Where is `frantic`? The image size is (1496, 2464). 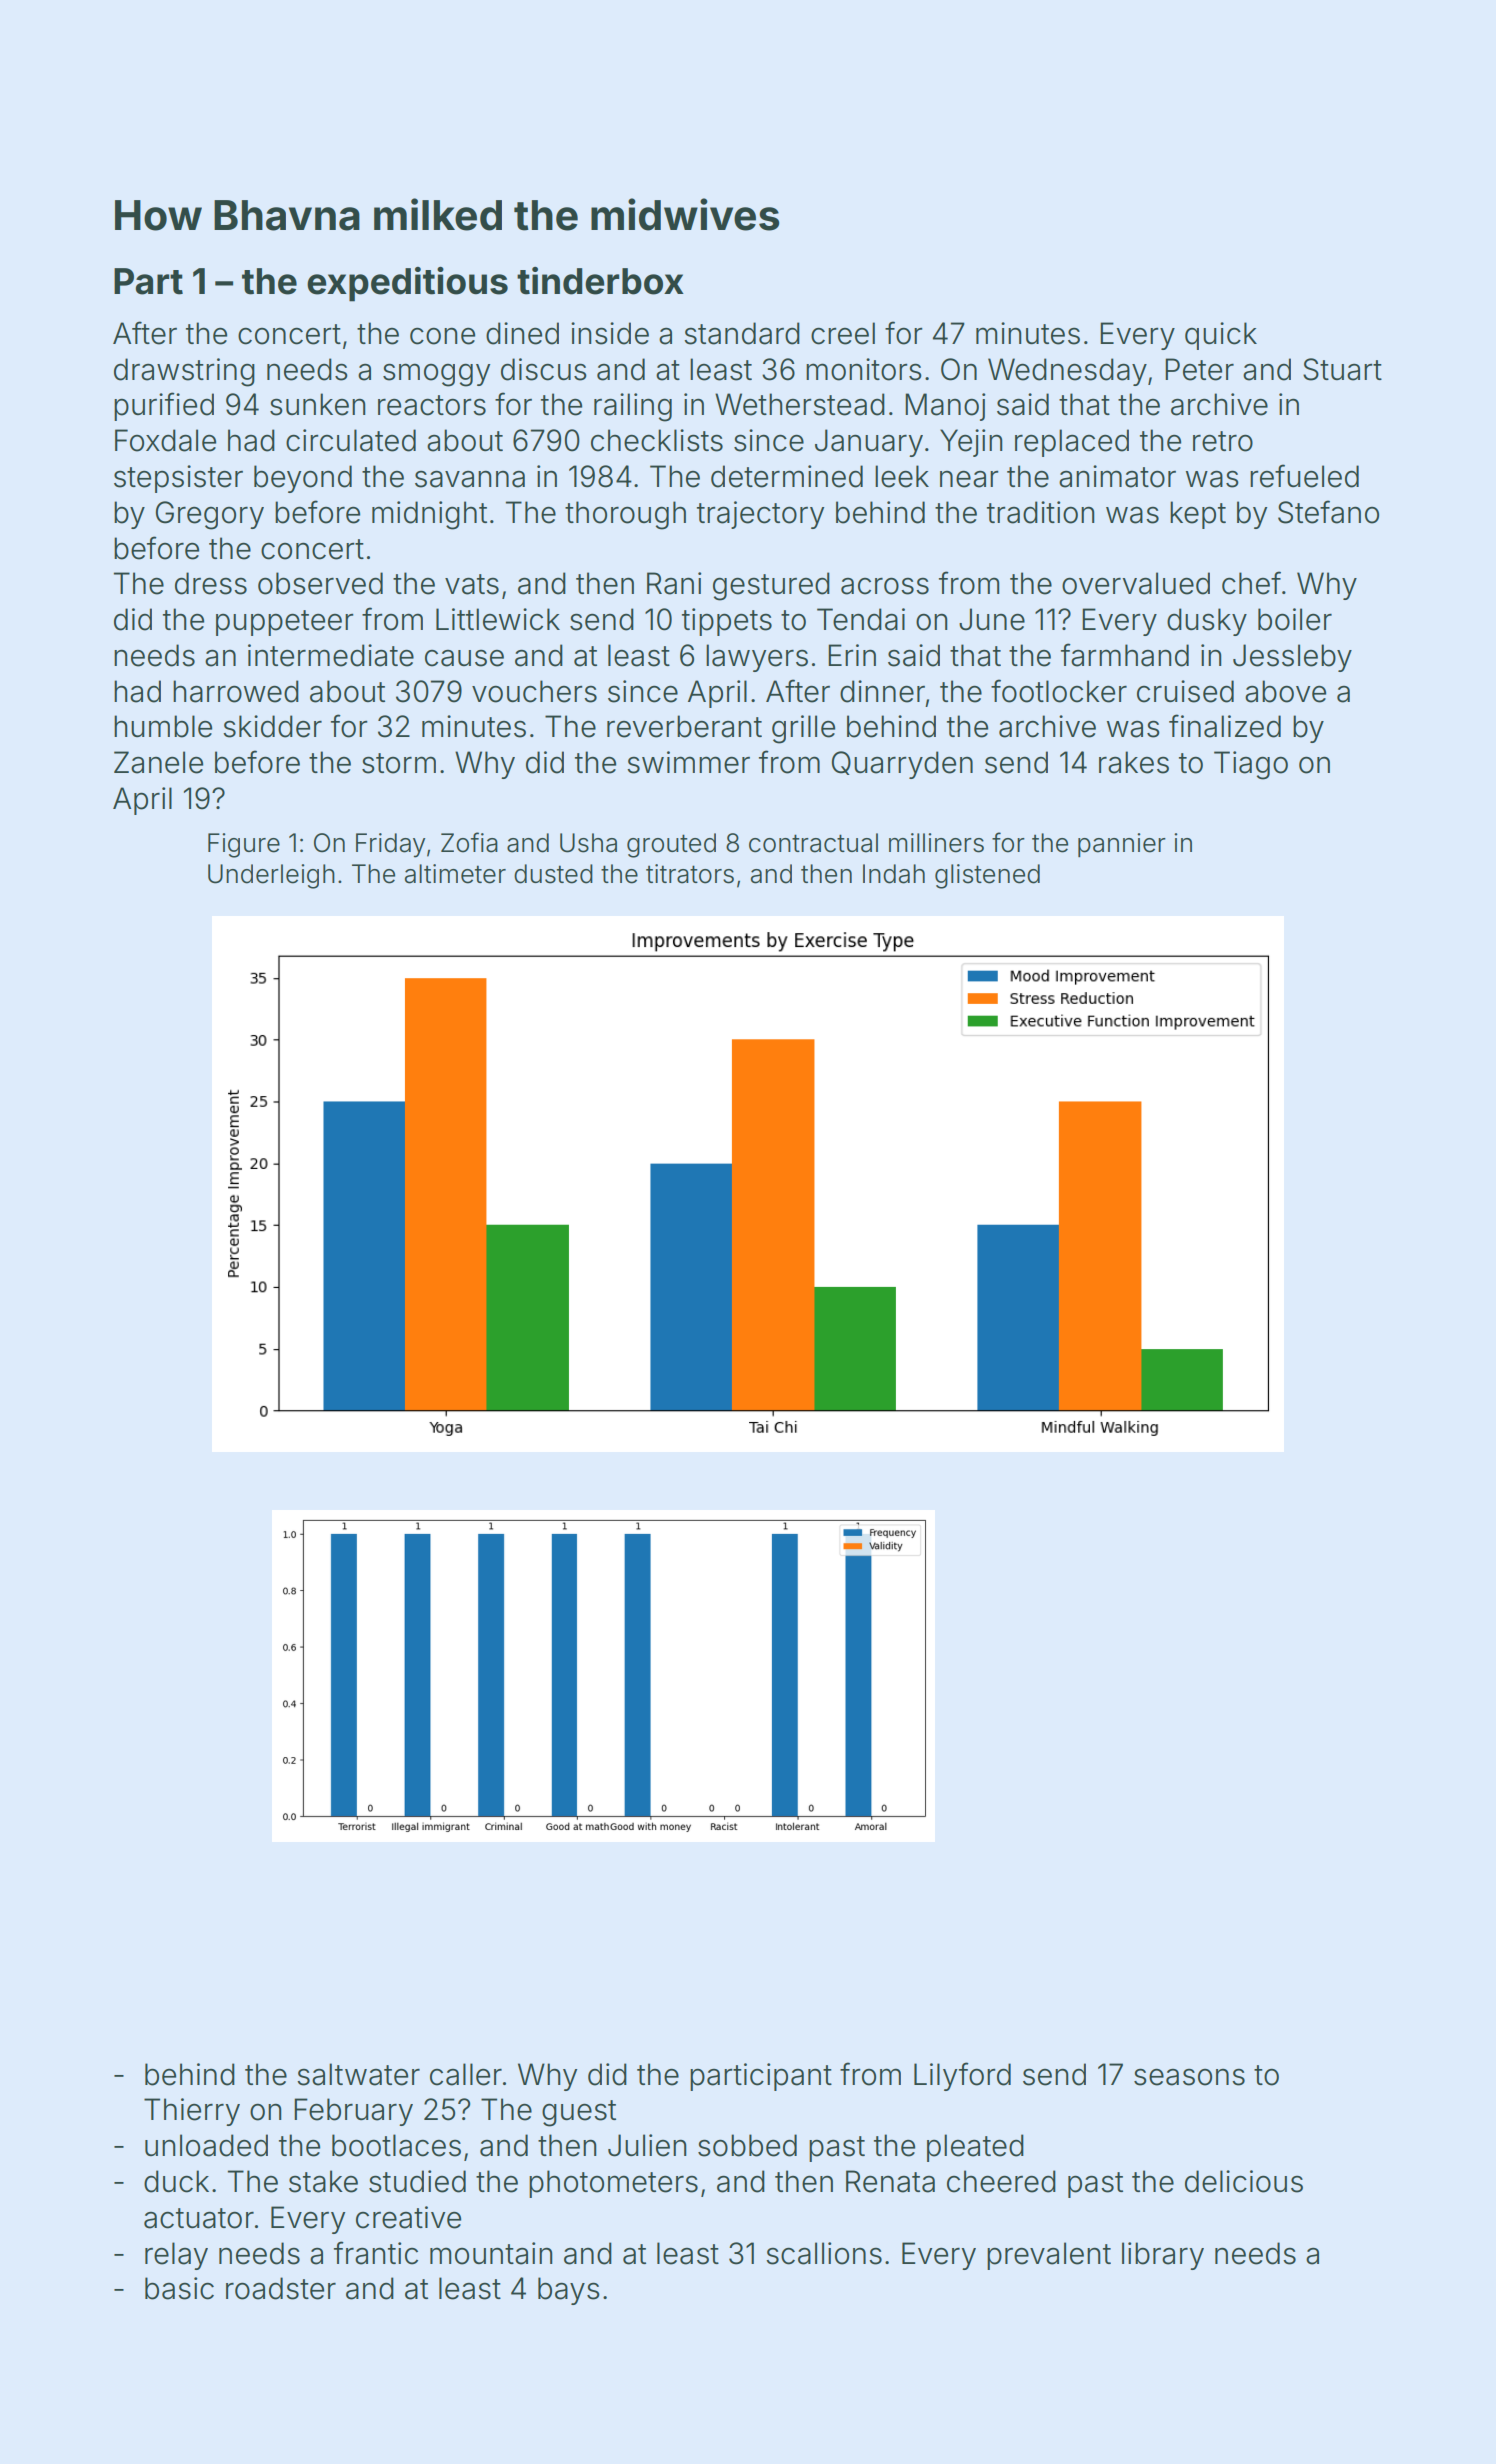
frantic is located at coordinates (376, 2253).
